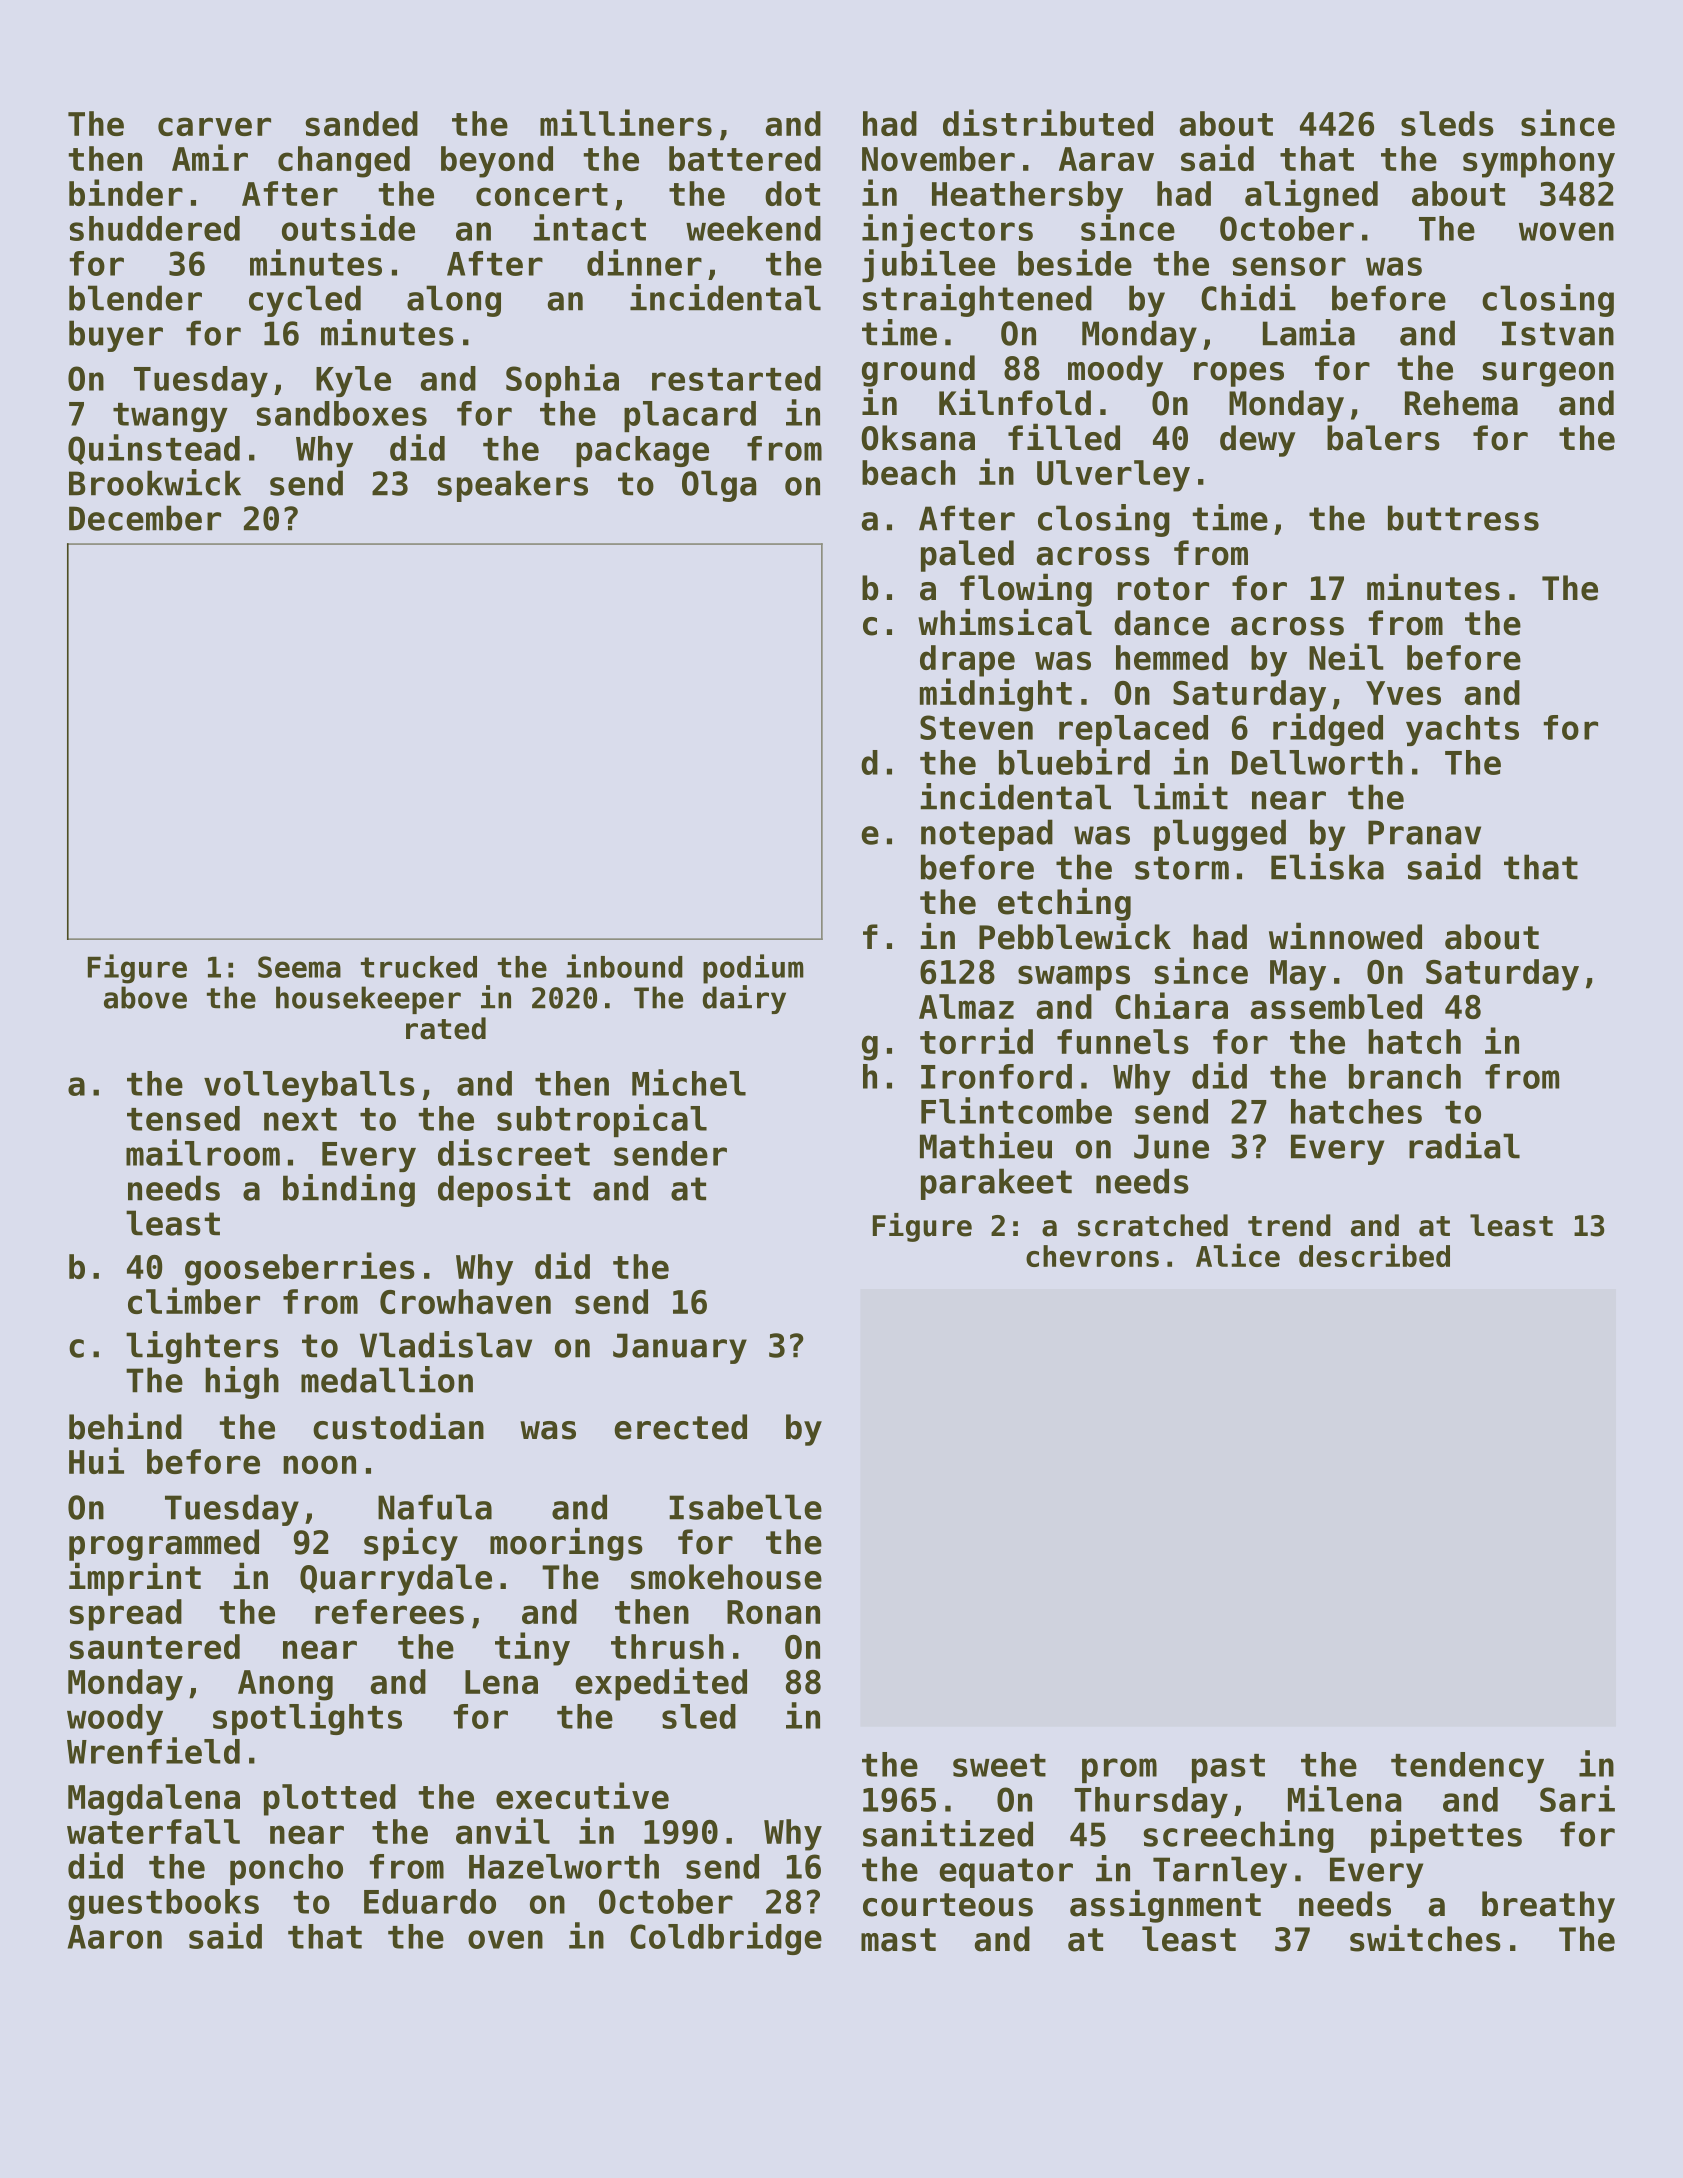  What do you see at coordinates (602, 1120) in the page?
I see `subtropical` at bounding box center [602, 1120].
